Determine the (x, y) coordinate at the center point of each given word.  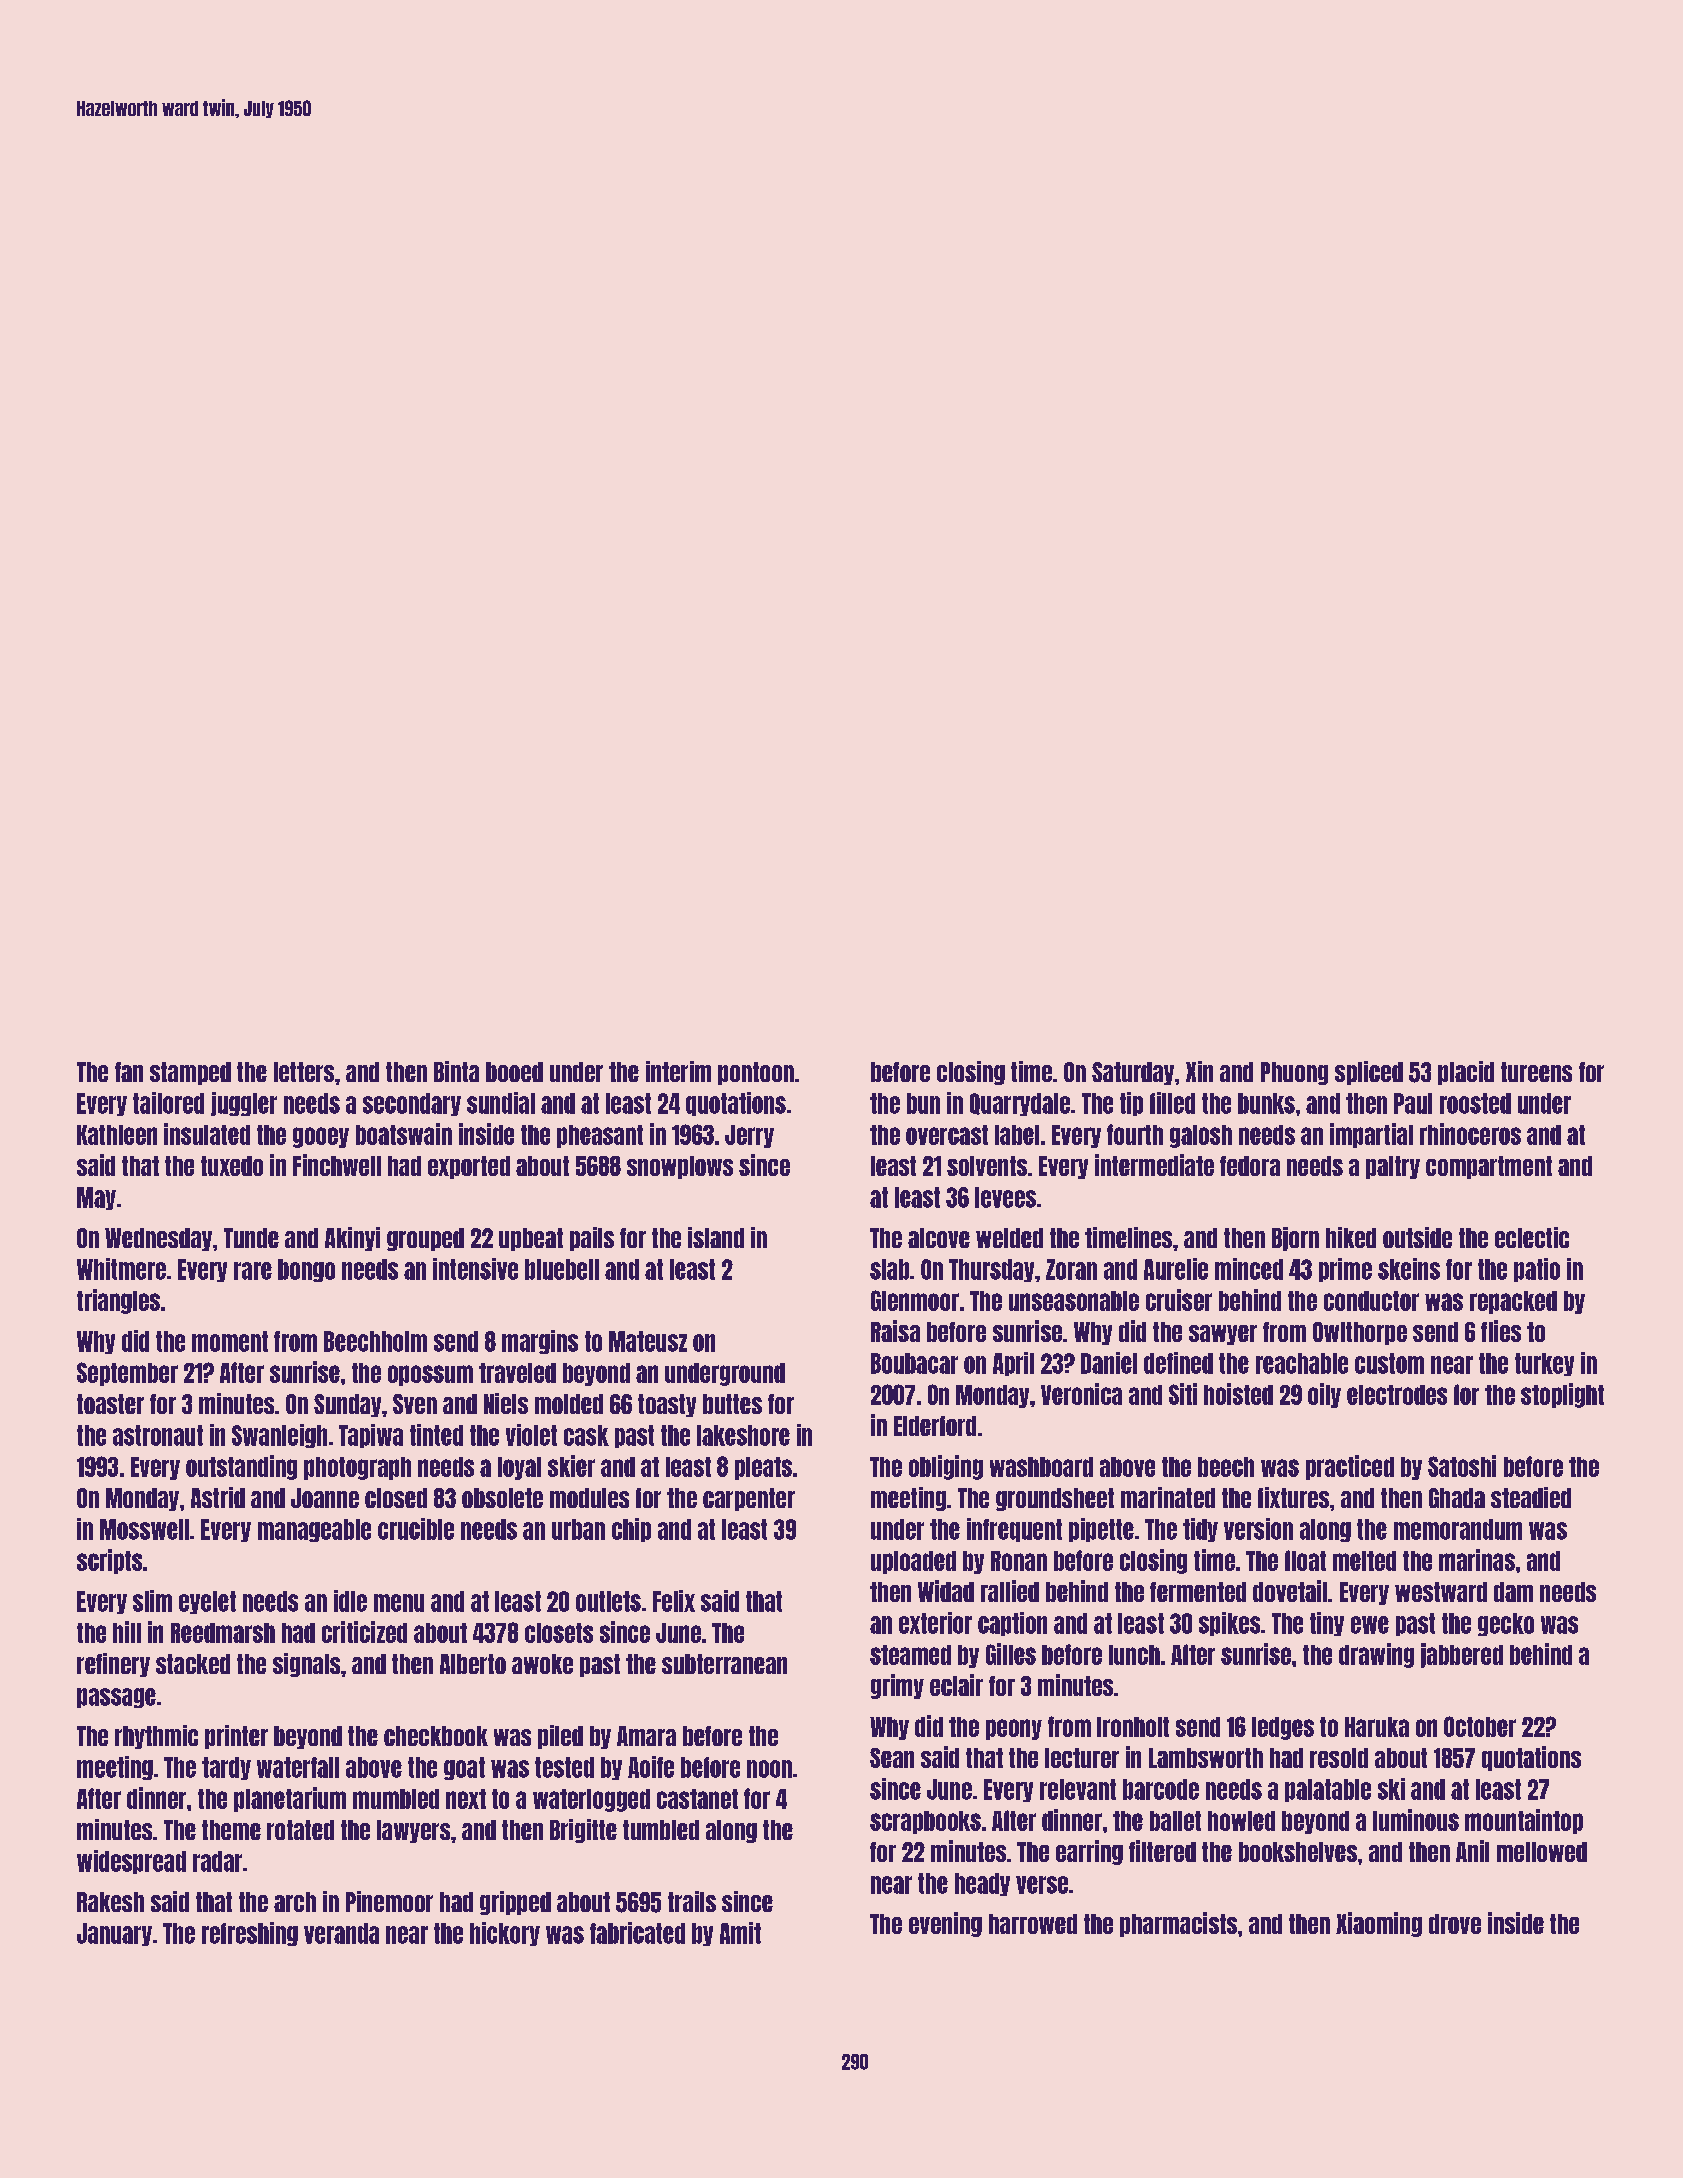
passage (116, 1698)
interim (678, 1071)
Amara (646, 1736)
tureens (1536, 1072)
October (1480, 1726)
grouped (425, 1239)
